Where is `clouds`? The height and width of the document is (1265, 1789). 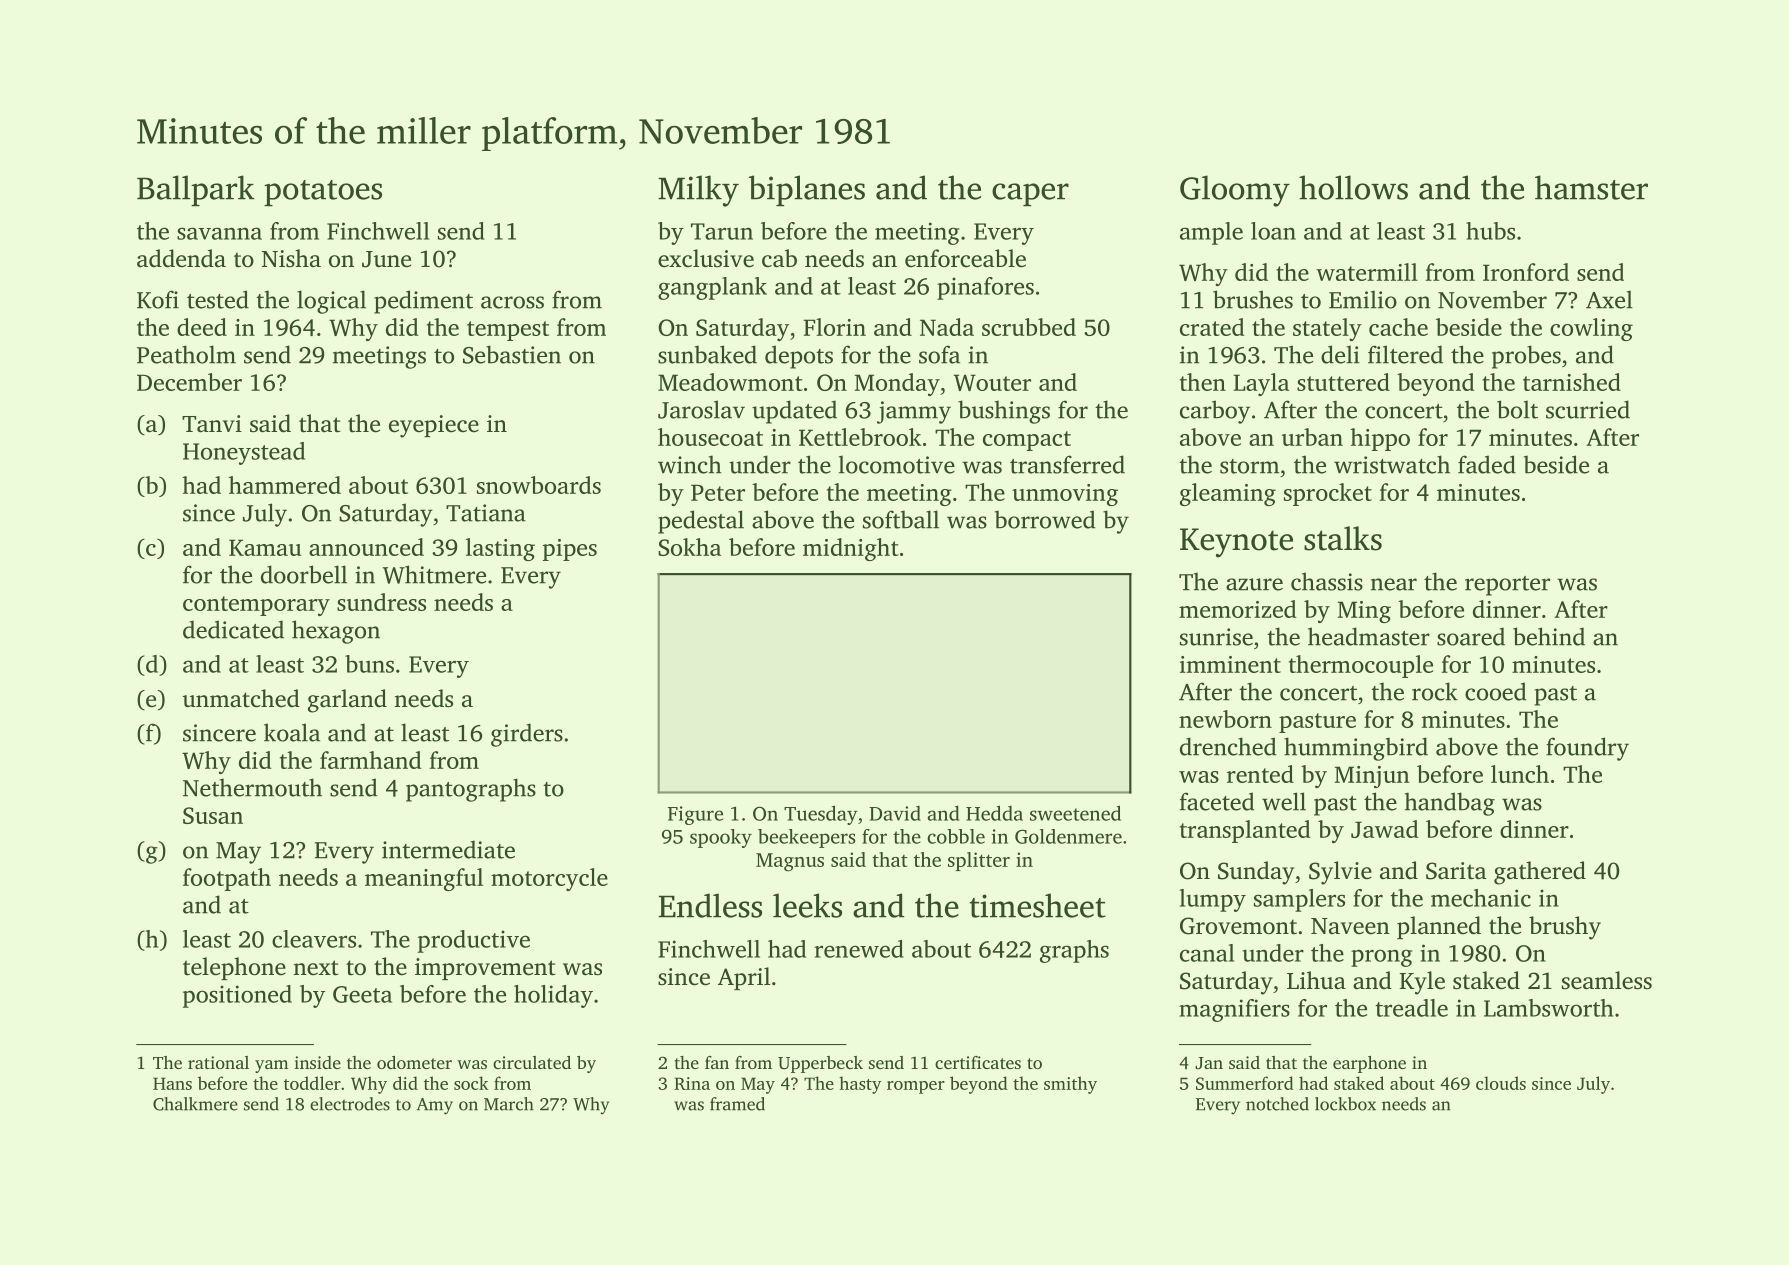
clouds is located at coordinates (1501, 1083).
